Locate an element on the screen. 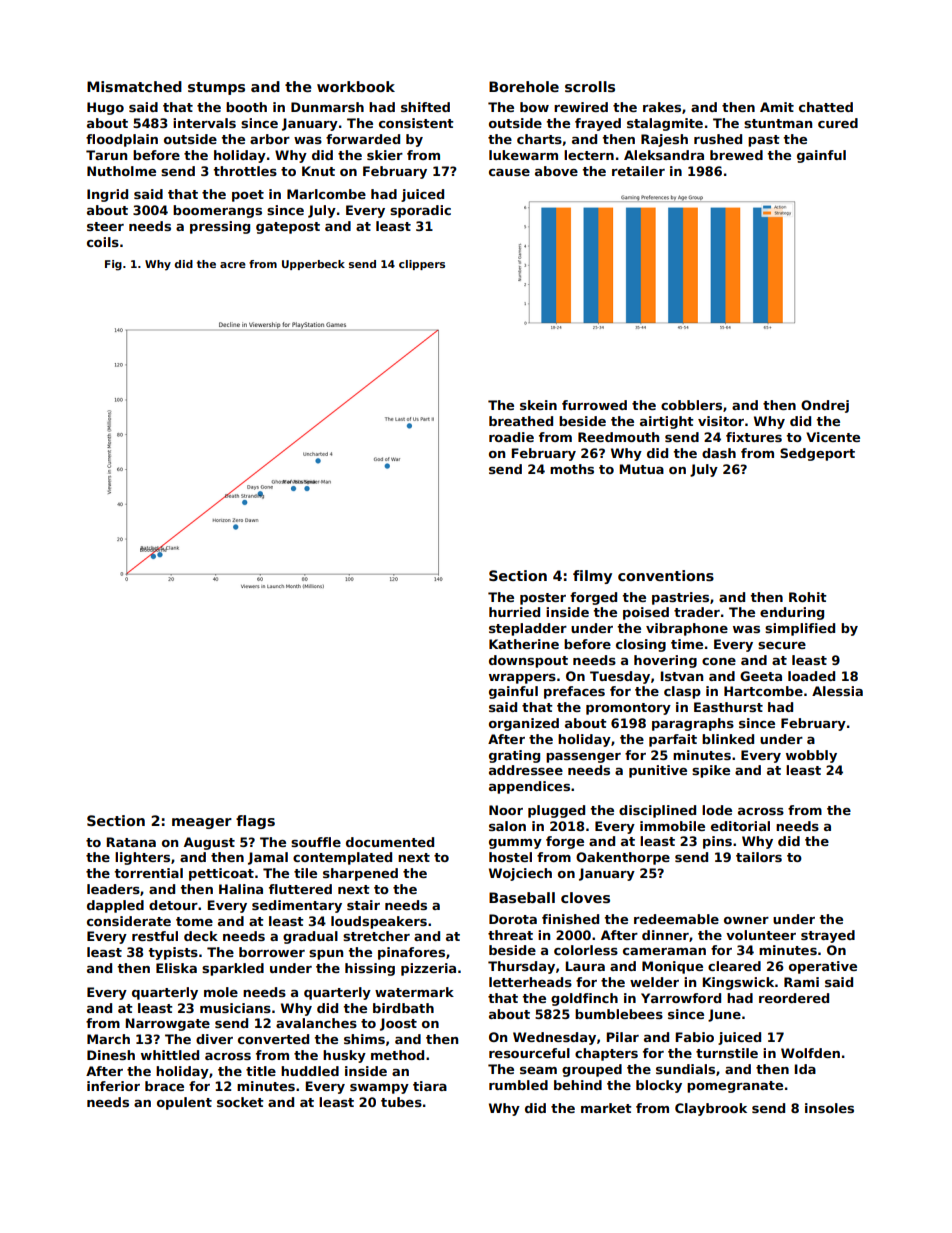 Image resolution: width=952 pixels, height=1233 pixels. arbor is located at coordinates (270, 139).
